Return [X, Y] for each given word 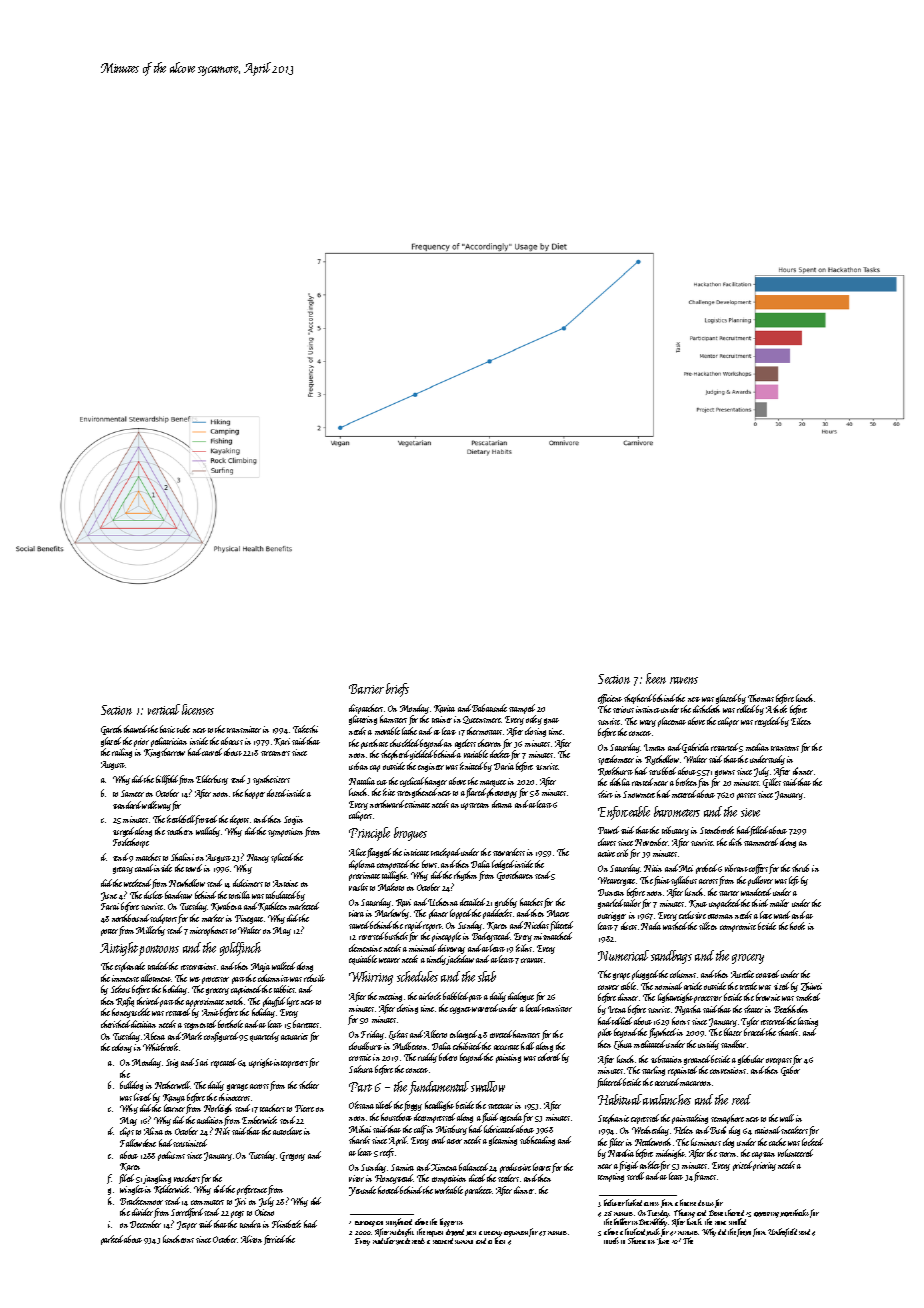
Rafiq [125, 1002]
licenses [198, 709]
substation [666, 1059]
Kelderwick [171, 1189]
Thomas [761, 698]
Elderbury [212, 780]
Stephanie [613, 1119]
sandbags [671, 957]
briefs [397, 690]
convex [608, 987]
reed [741, 1099]
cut [382, 782]
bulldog [131, 1086]
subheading [537, 1141]
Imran [654, 747]
